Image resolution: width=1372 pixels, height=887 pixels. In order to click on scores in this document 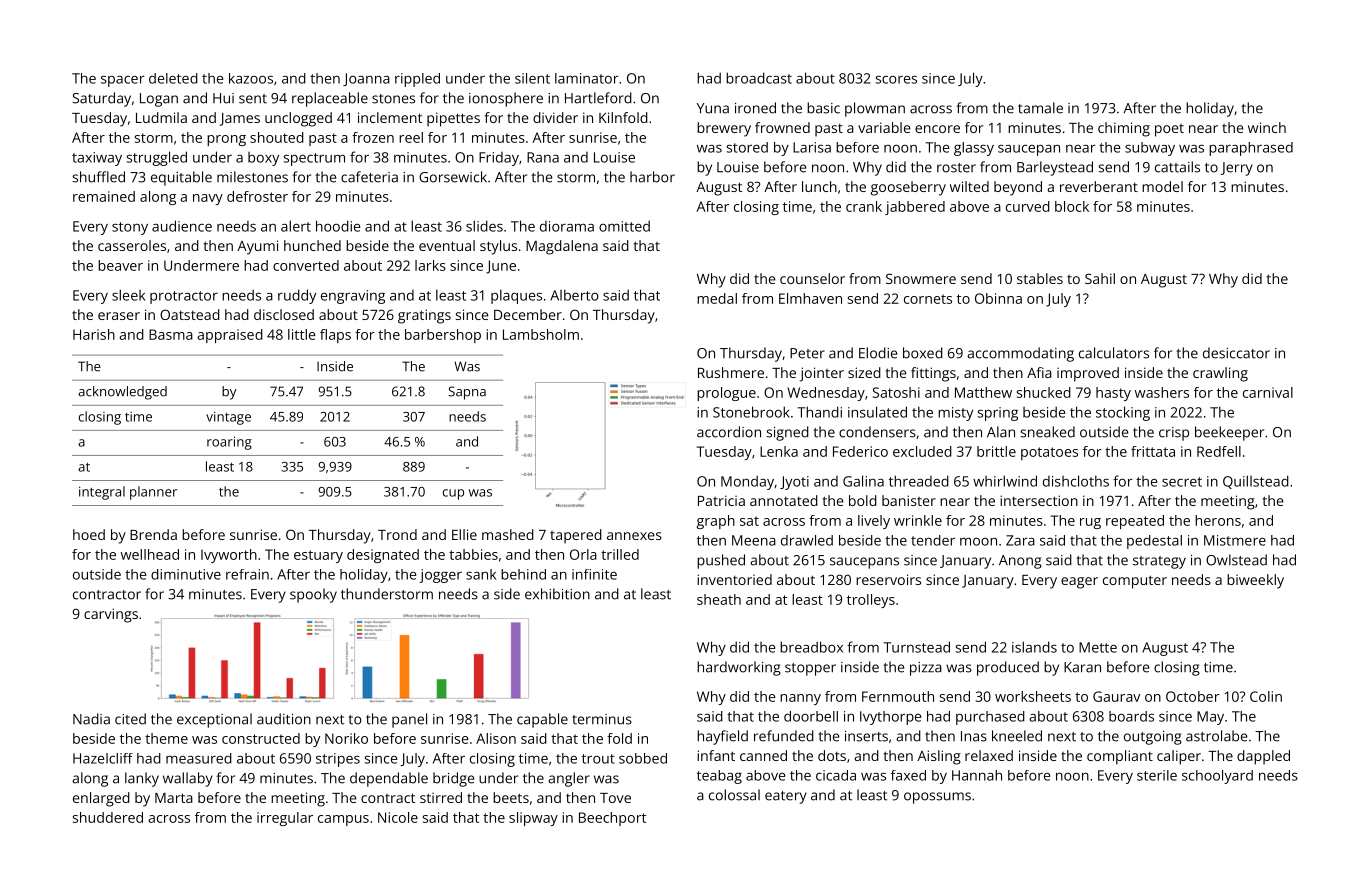, I will do `click(896, 79)`.
